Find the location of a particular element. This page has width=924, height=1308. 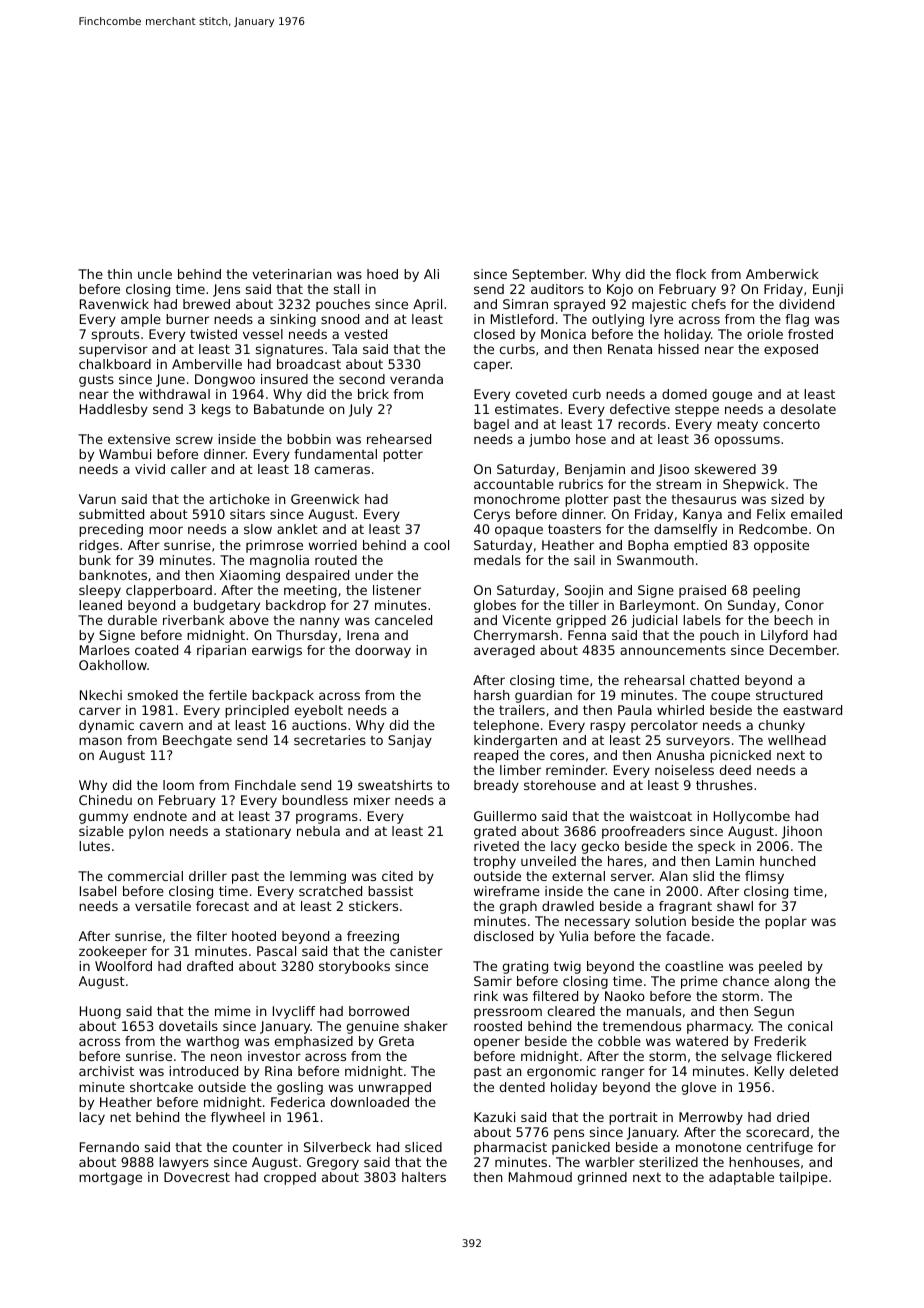

Finchdale is located at coordinates (265, 785).
